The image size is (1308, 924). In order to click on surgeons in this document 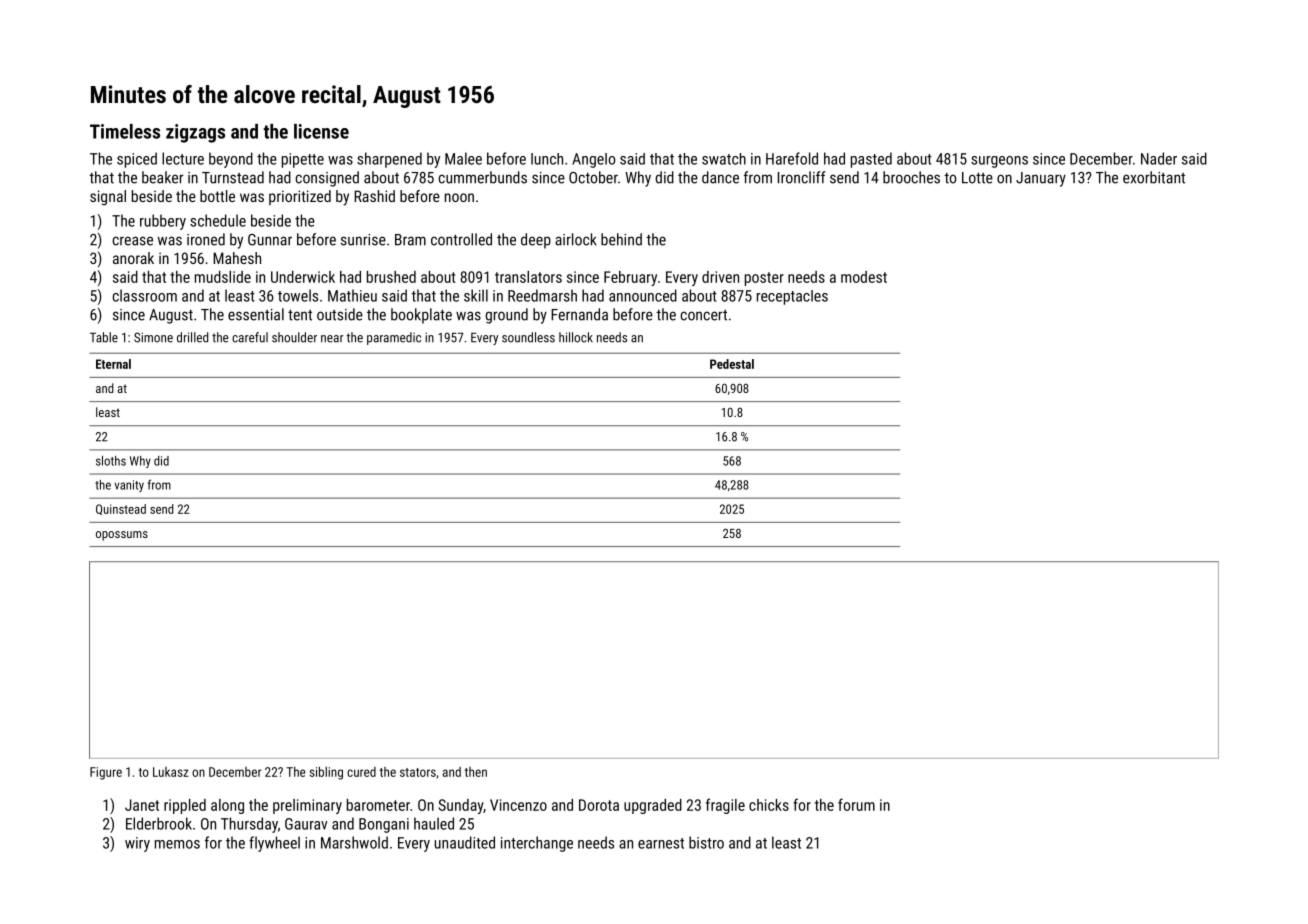, I will do `click(999, 162)`.
